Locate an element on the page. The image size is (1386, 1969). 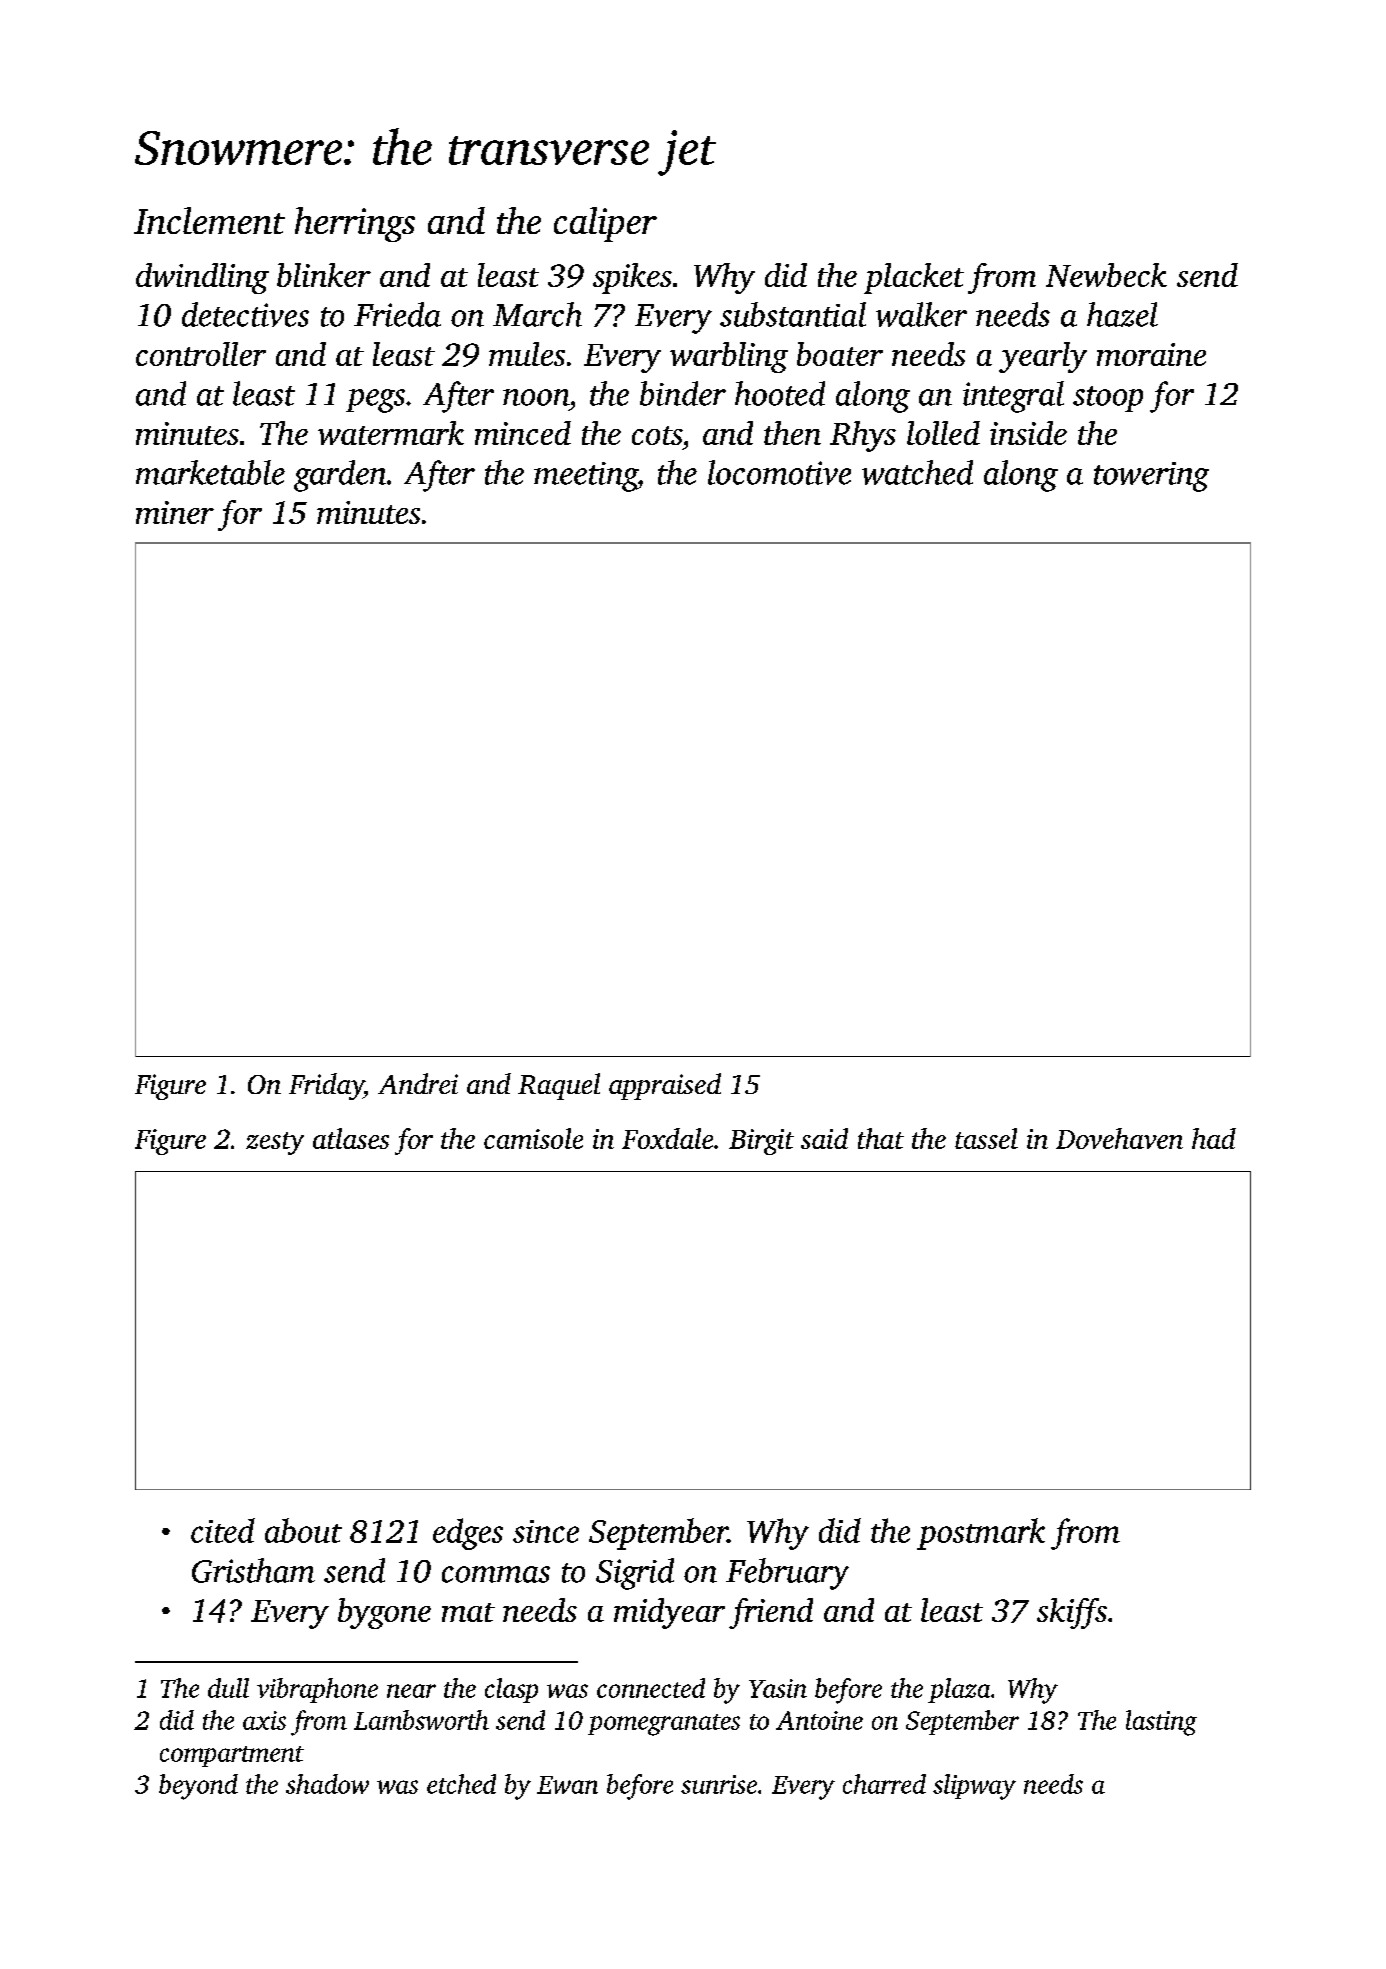
etched is located at coordinates (461, 1784).
